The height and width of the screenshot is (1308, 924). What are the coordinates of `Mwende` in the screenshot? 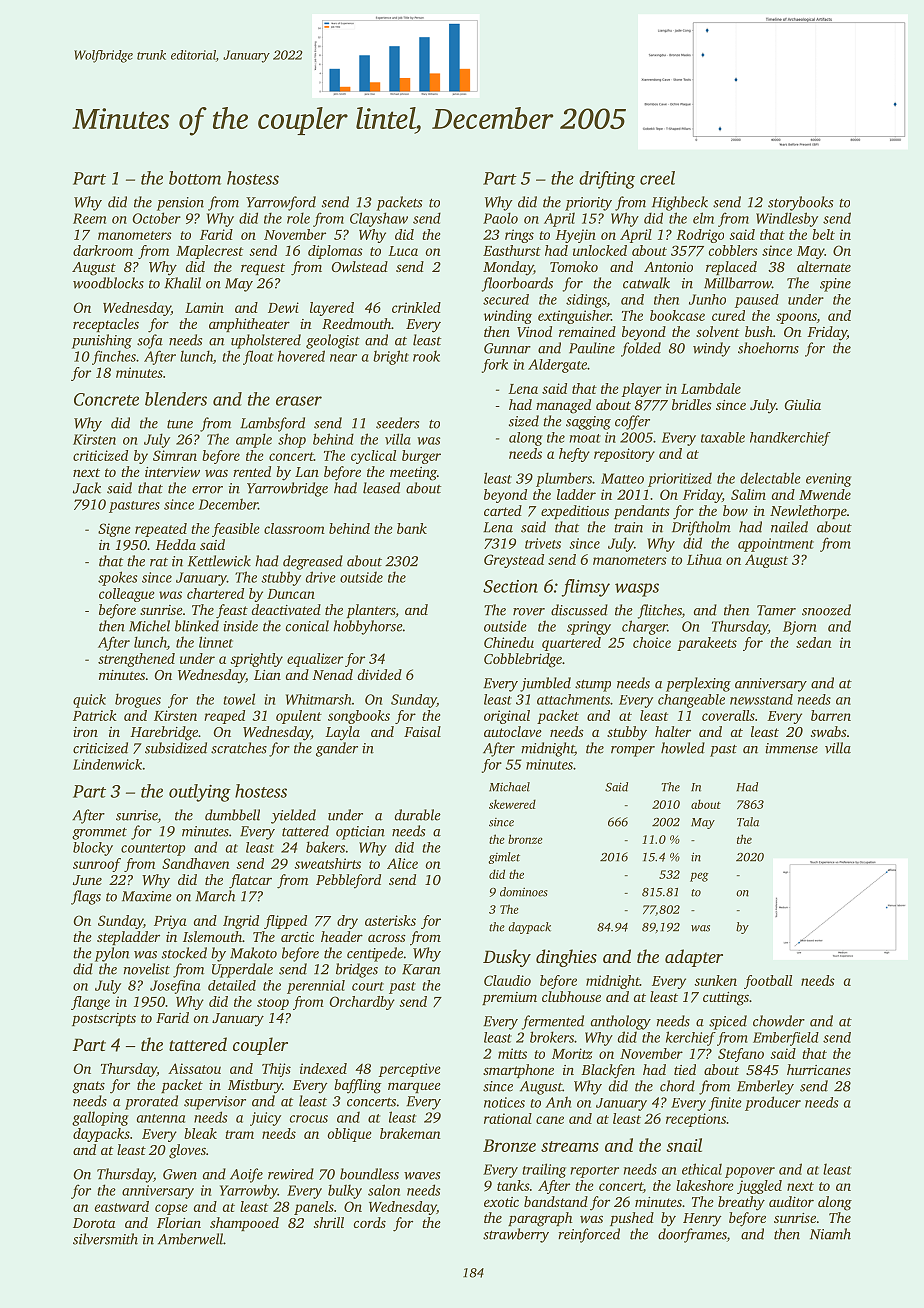 It's located at (825, 494).
